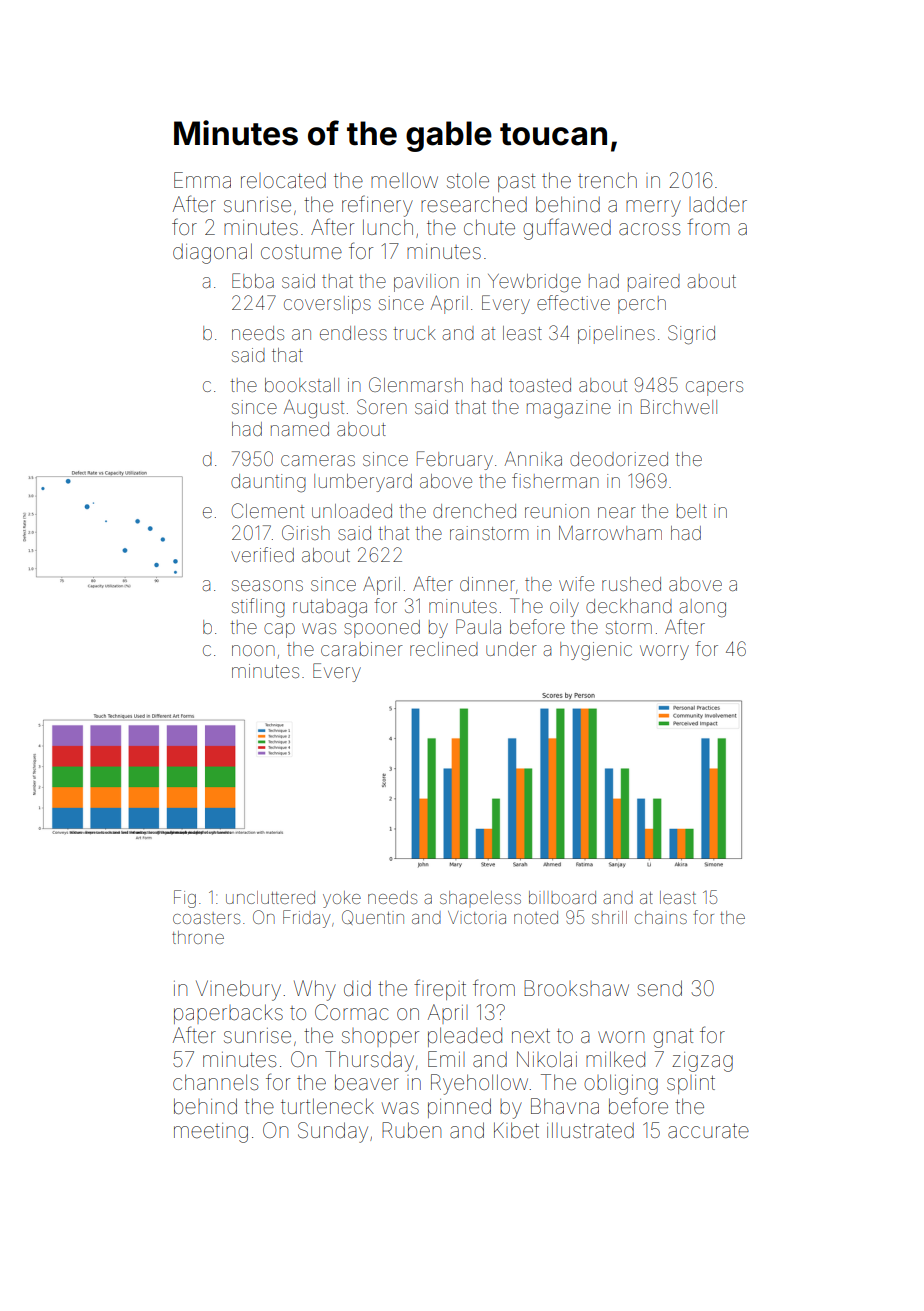 The image size is (924, 1311). What do you see at coordinates (516, 1130) in the screenshot?
I see `Kibet` at bounding box center [516, 1130].
